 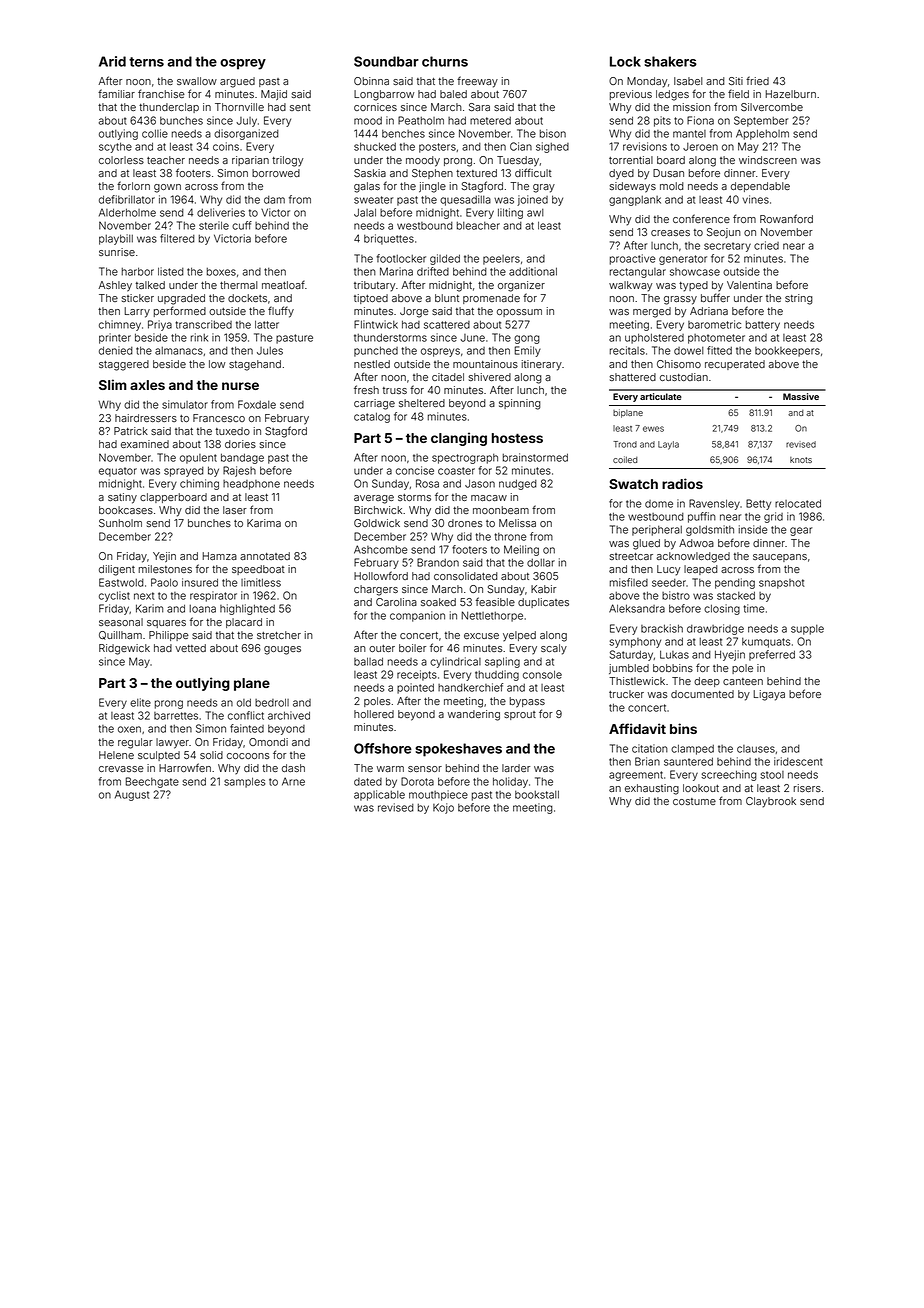 What do you see at coordinates (798, 503) in the screenshot?
I see `relocated` at bounding box center [798, 503].
